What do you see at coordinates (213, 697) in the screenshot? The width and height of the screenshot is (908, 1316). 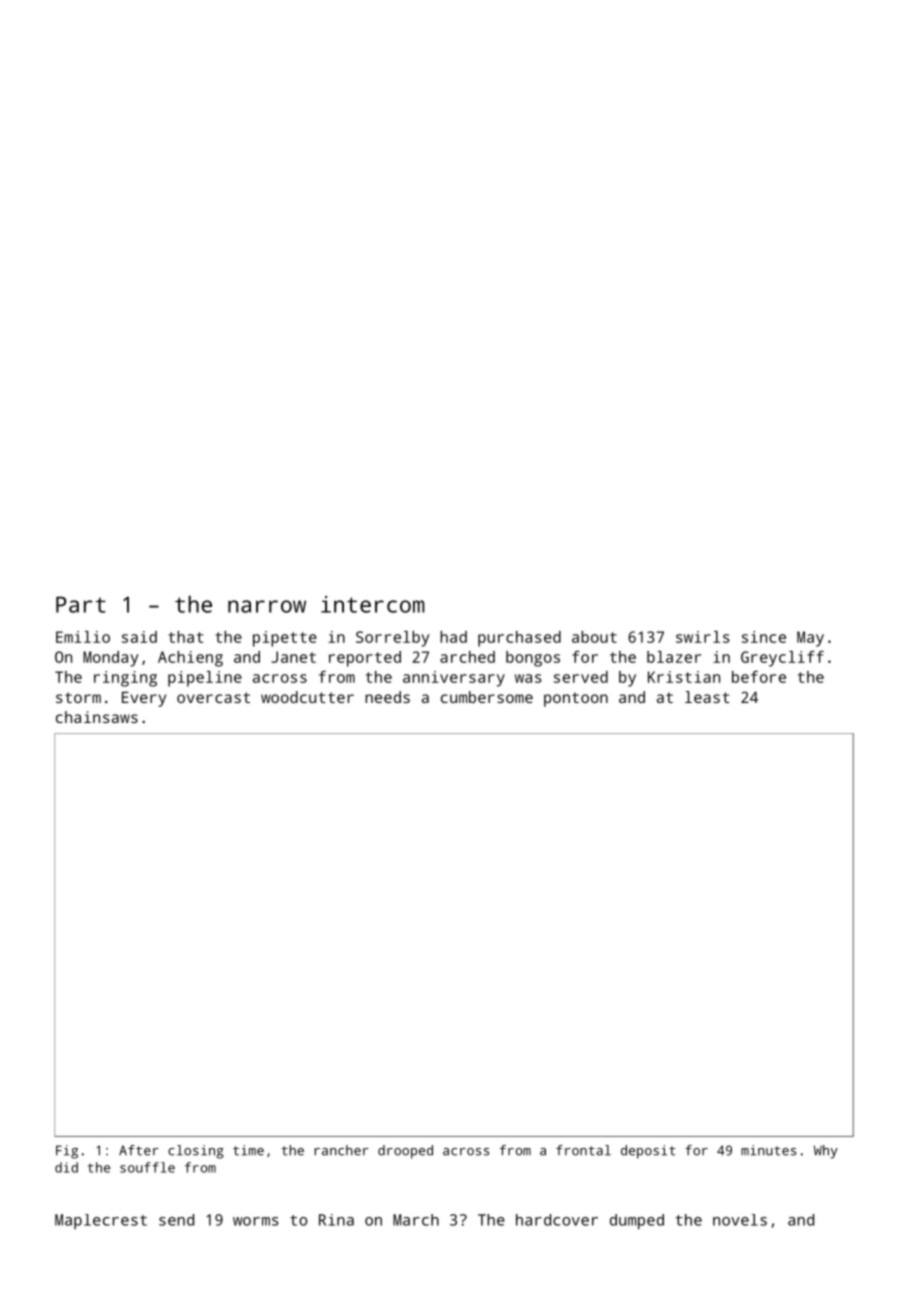 I see `overcast` at bounding box center [213, 697].
